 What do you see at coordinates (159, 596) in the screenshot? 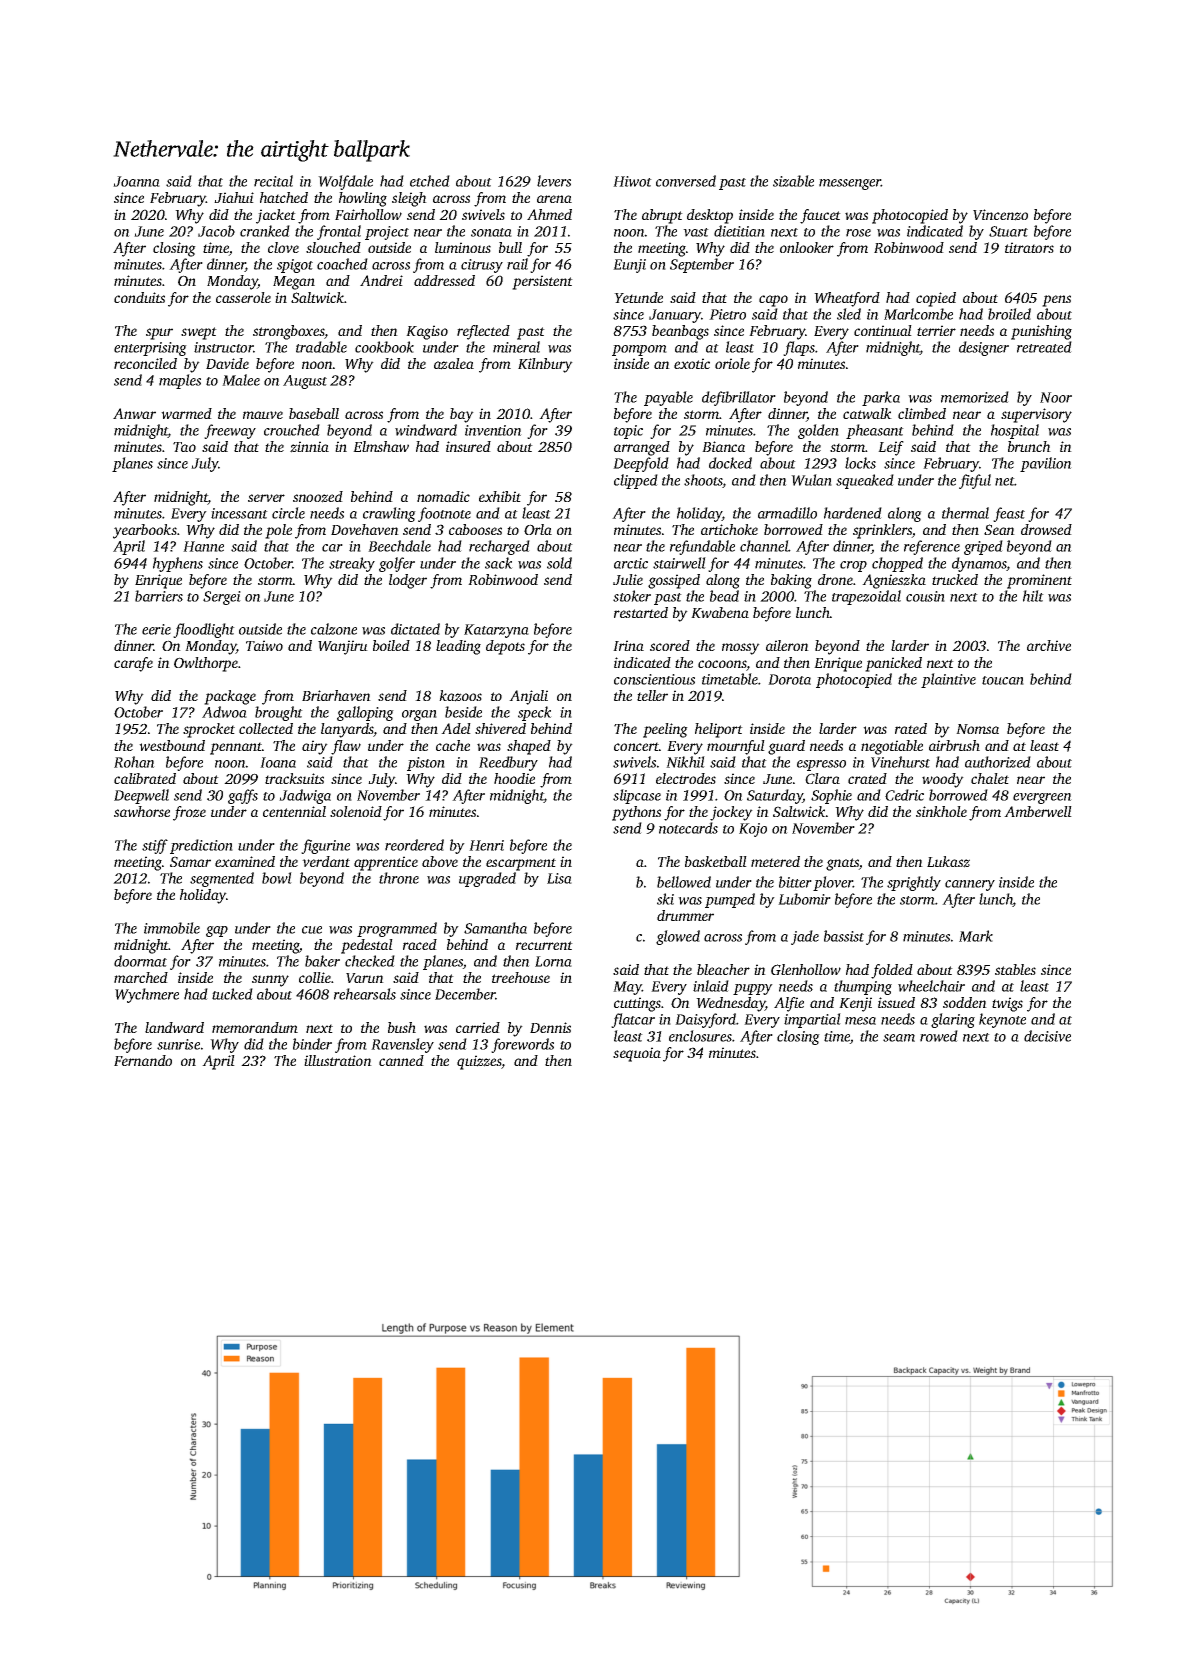
I see `barriers` at bounding box center [159, 596].
